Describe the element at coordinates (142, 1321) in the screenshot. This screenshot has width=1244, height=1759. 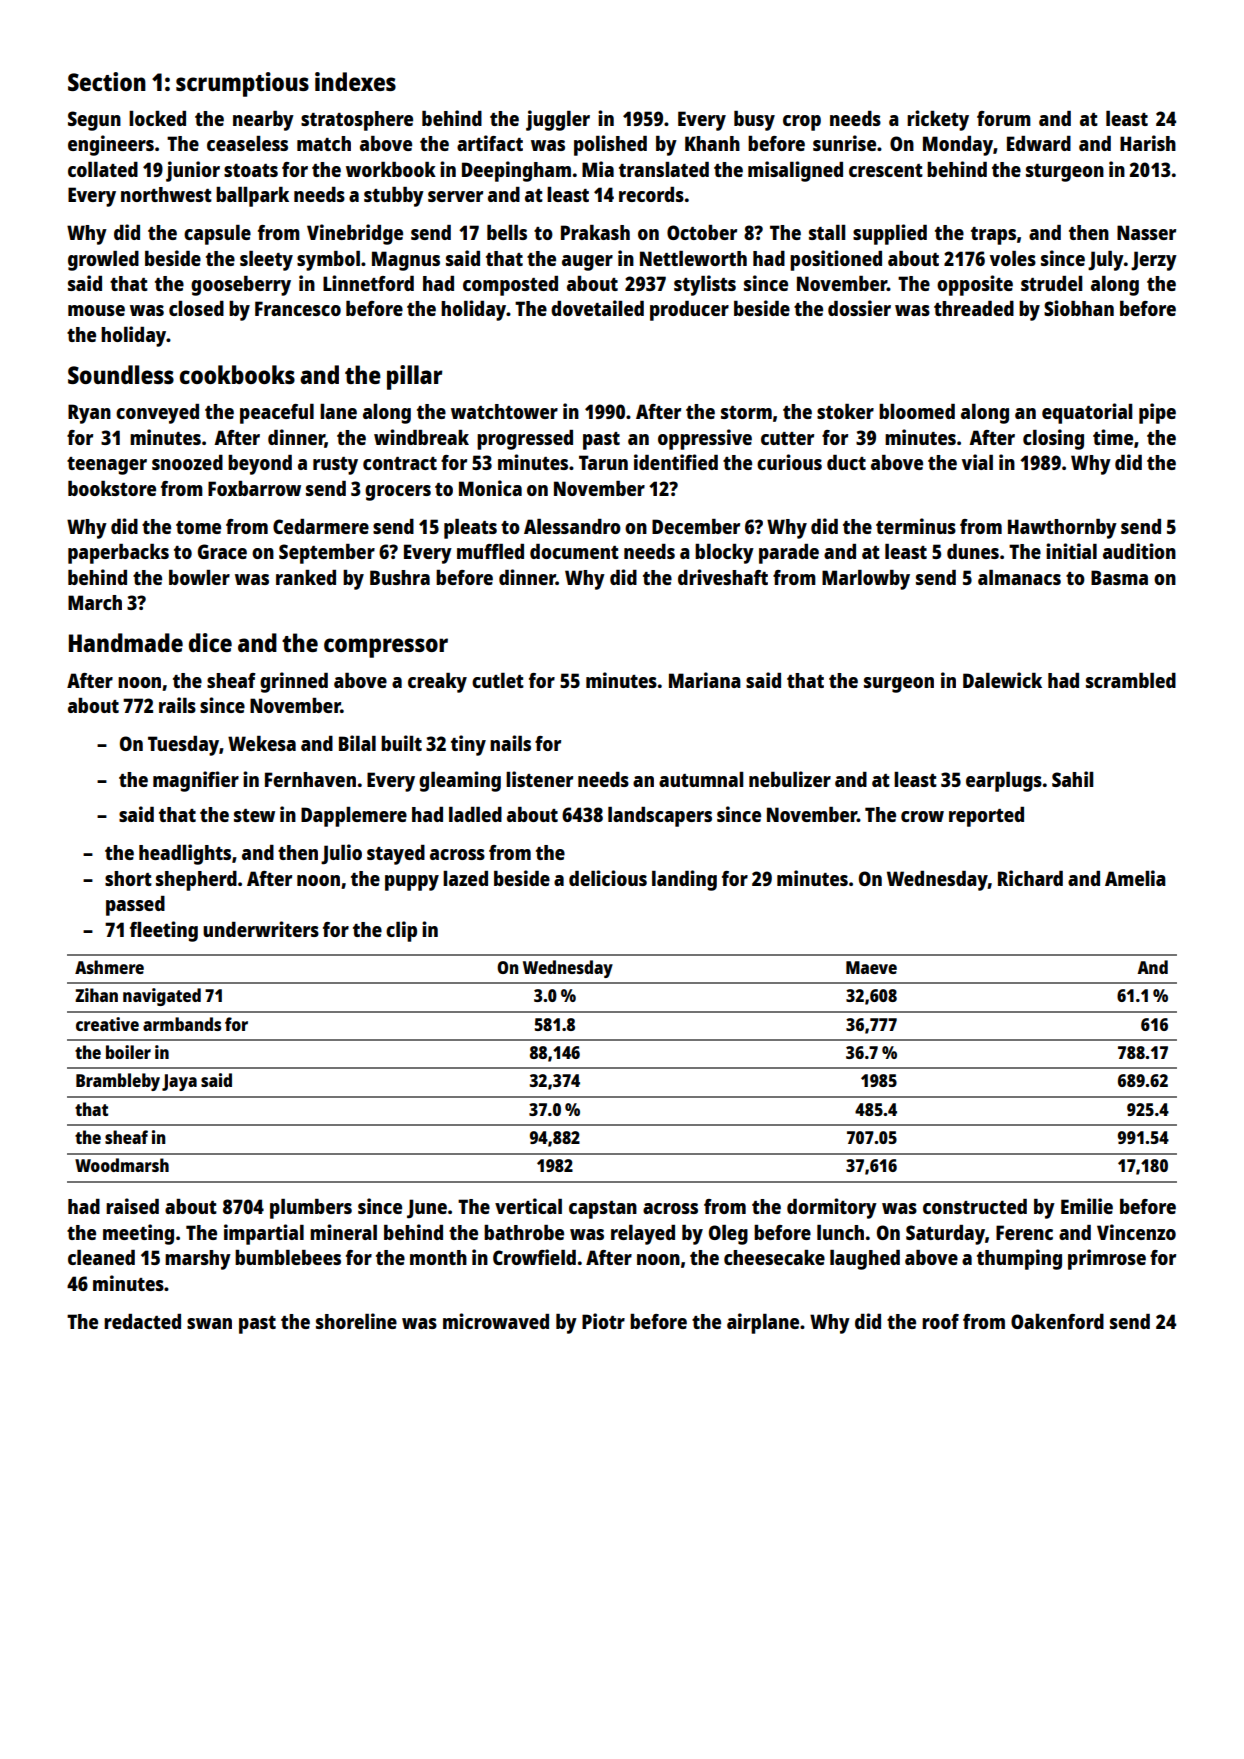
I see `redacted` at that location.
